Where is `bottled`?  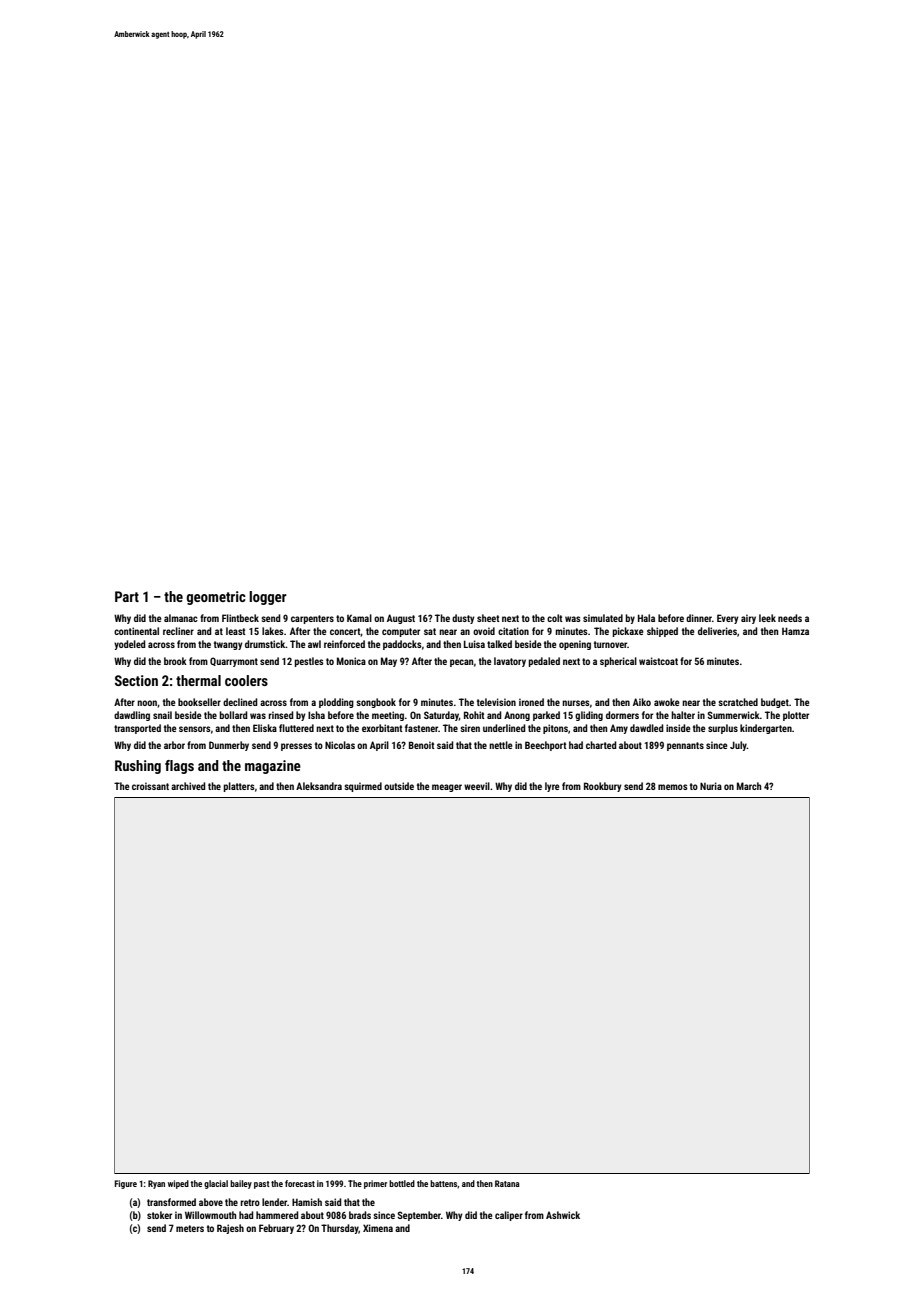 bottled is located at coordinates (402, 1183).
